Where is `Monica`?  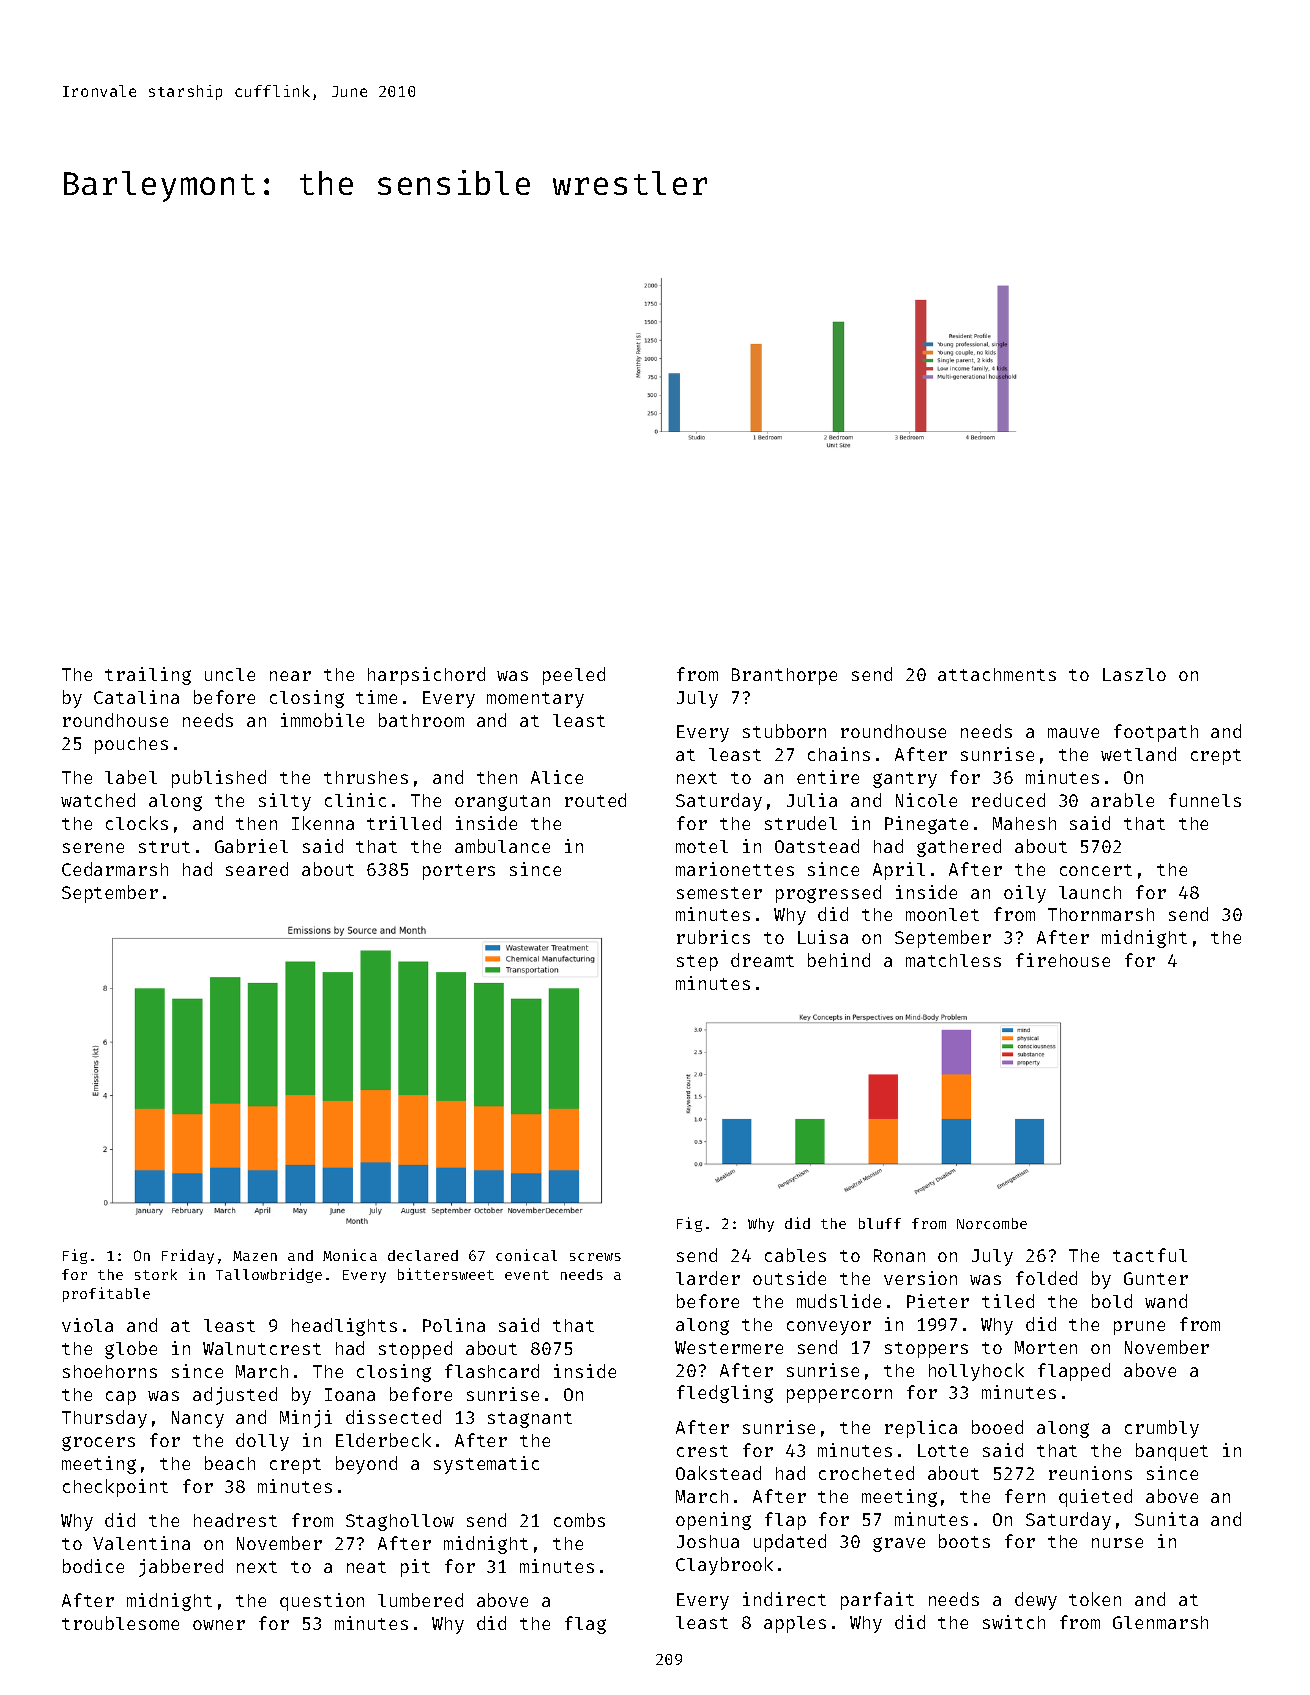
Monica is located at coordinates (350, 1255).
